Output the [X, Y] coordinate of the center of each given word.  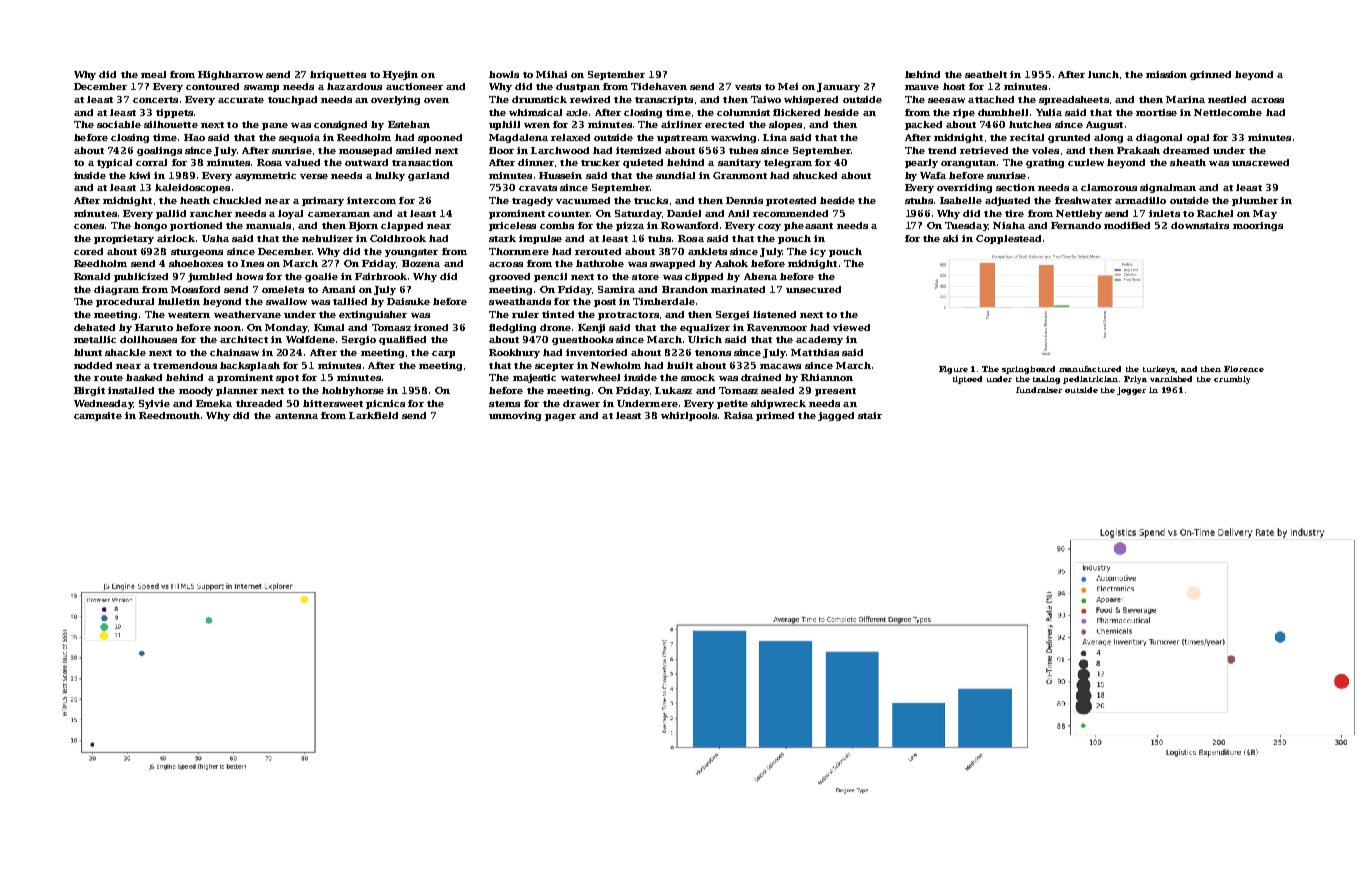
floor [501, 150]
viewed [851, 327]
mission [1166, 74]
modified [1127, 225]
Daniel [684, 213]
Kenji [591, 328]
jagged [836, 416]
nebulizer [327, 238]
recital [1027, 137]
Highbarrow [230, 75]
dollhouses [148, 339]
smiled [413, 150]
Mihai [551, 74]
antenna [296, 416]
